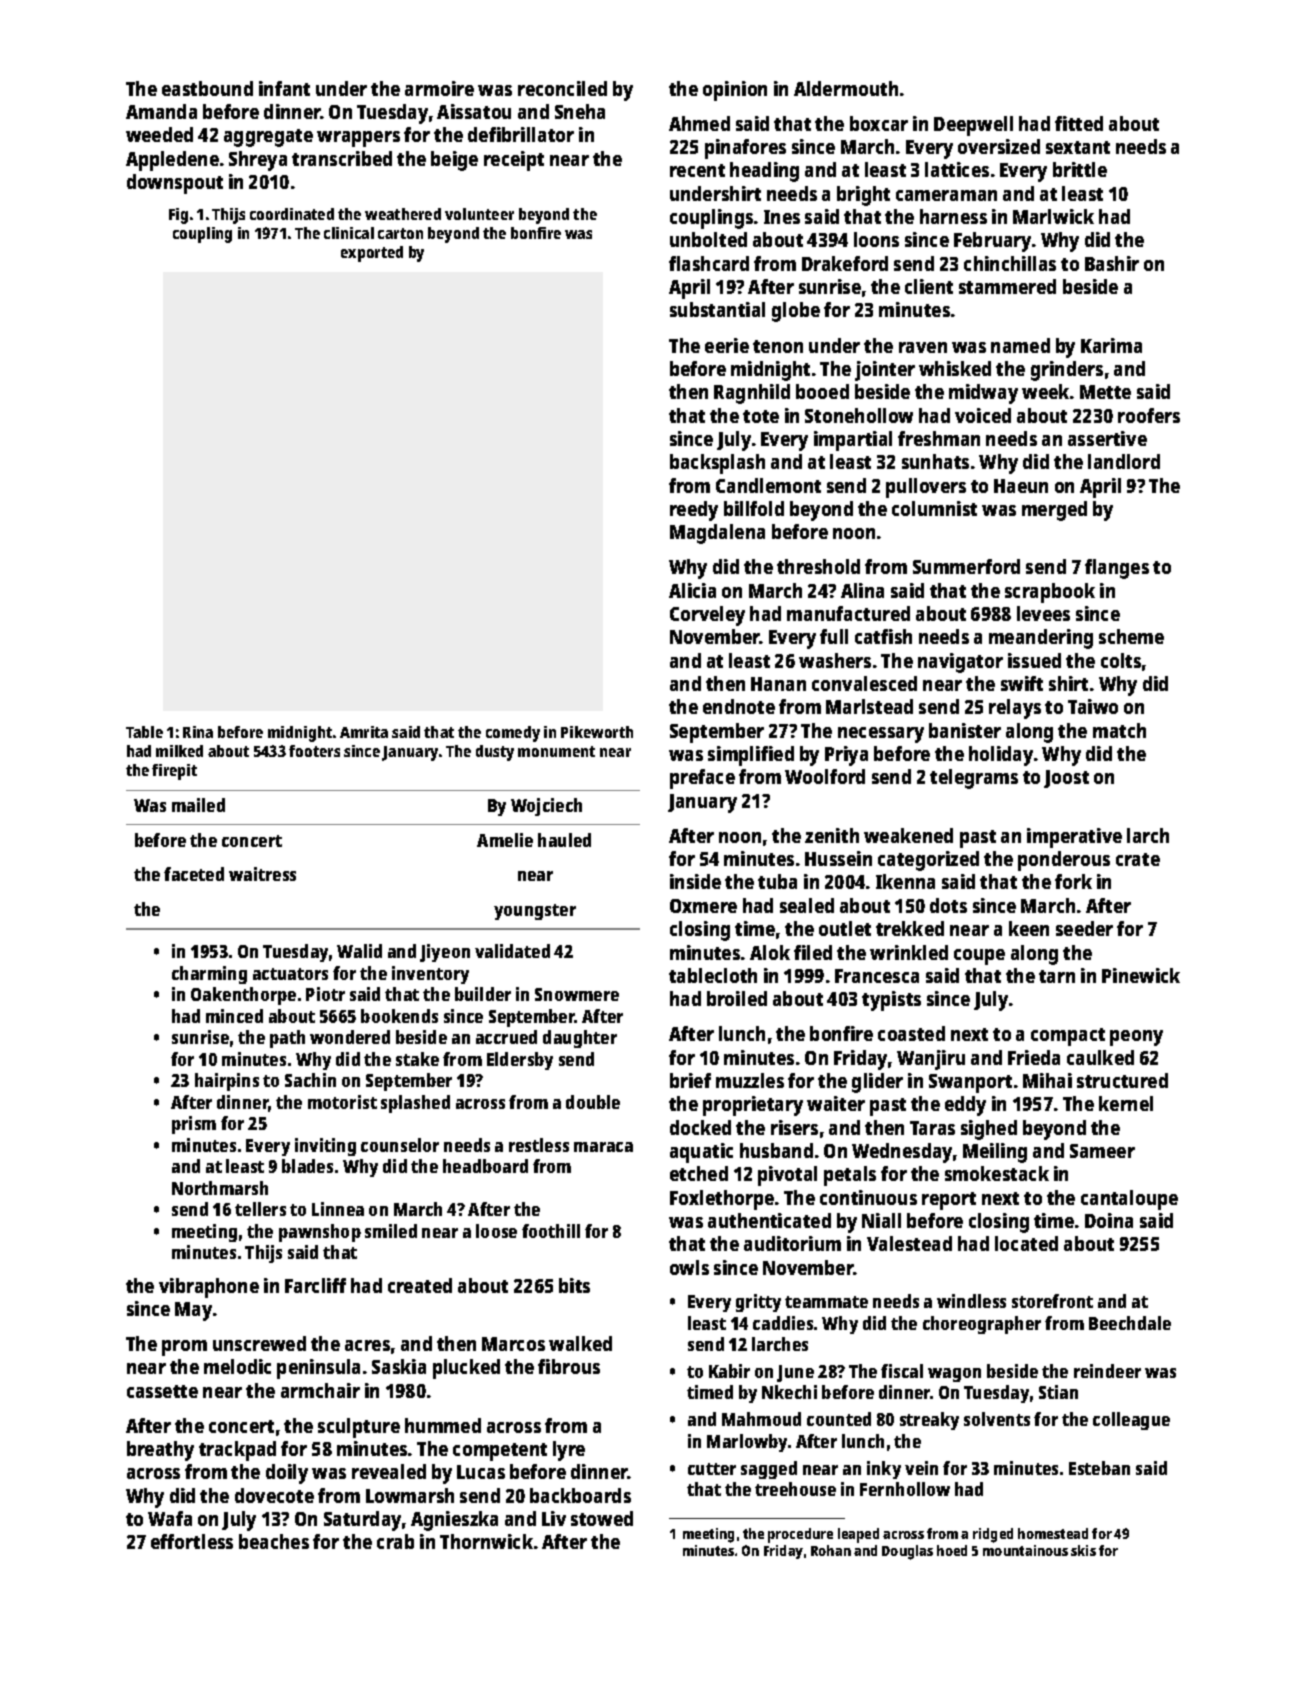 The width and height of the page is (1309, 1694). Describe the element at coordinates (846, 88) in the page. I see `Aldermouth` at that location.
